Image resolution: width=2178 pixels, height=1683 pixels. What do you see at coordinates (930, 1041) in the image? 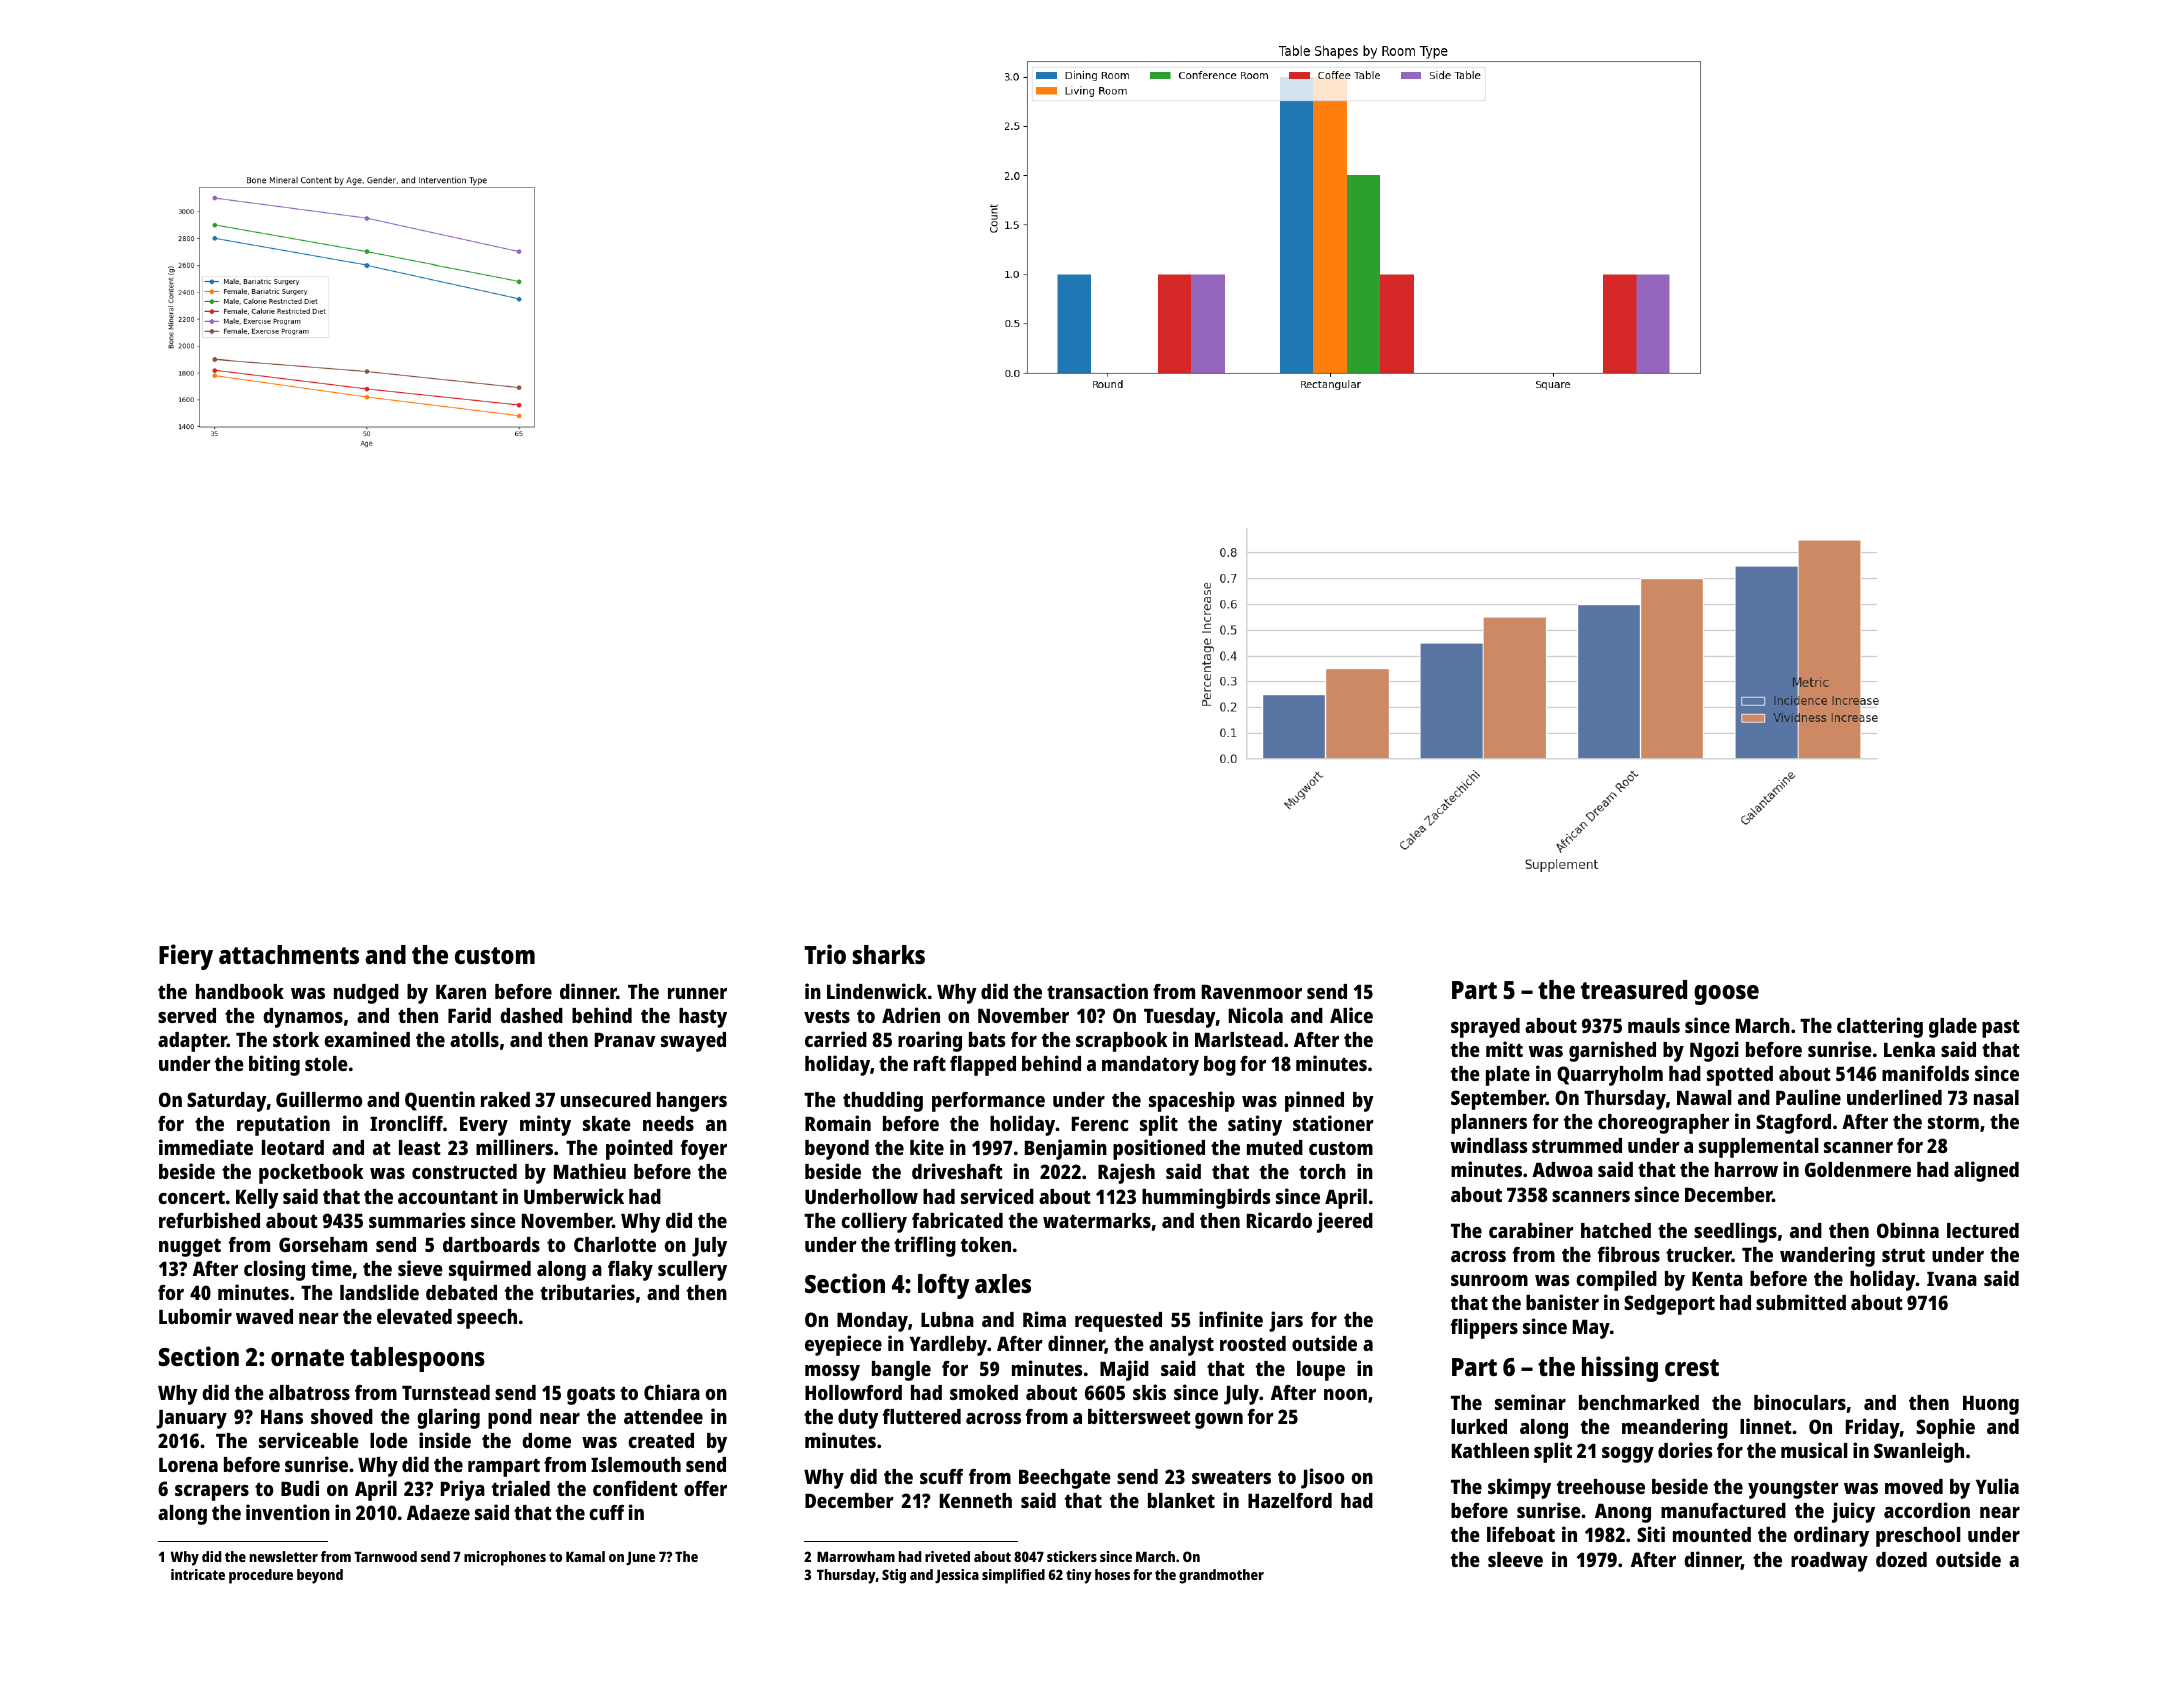
I see `roaring` at bounding box center [930, 1041].
